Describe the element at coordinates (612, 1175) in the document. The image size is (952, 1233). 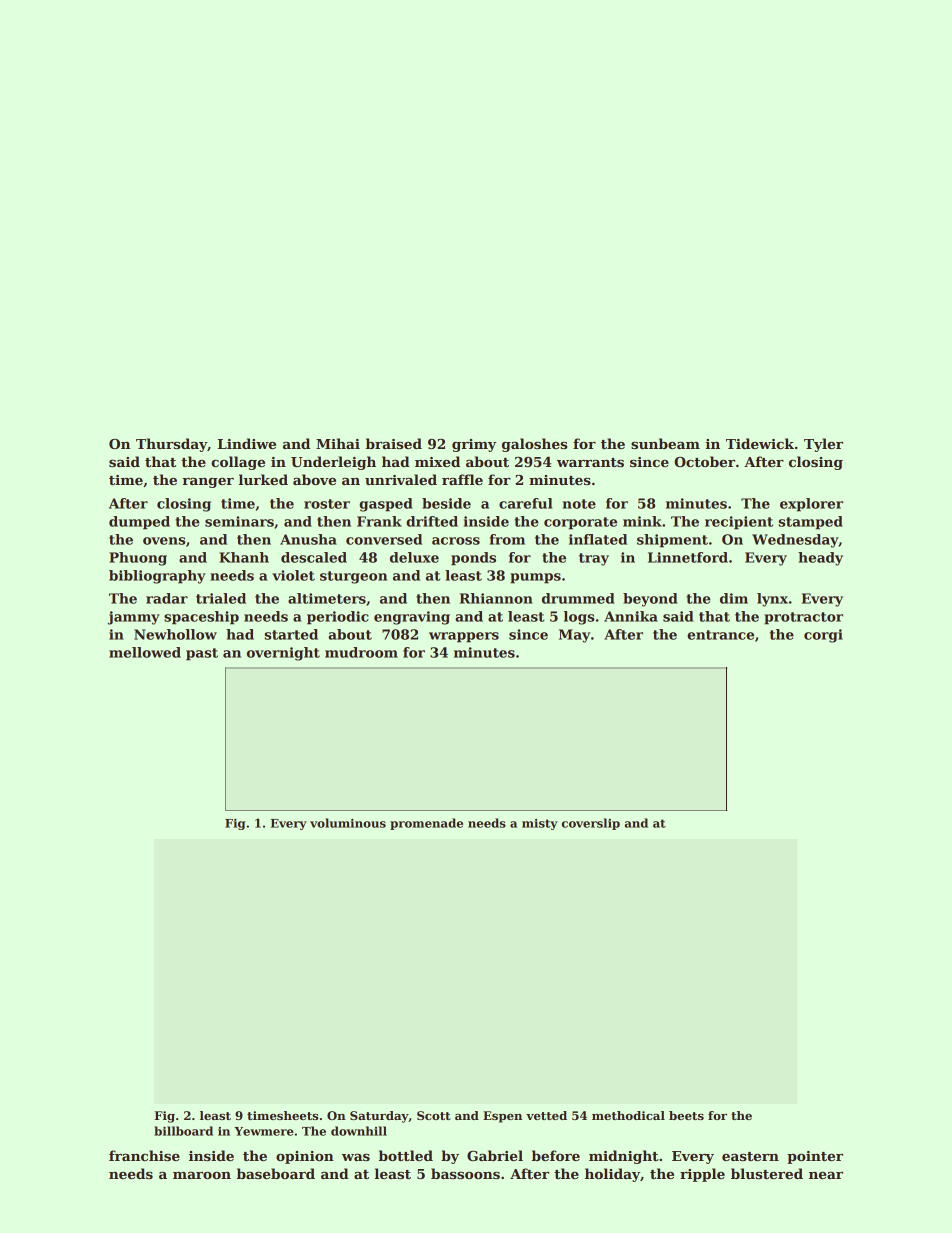
I see `holiday` at that location.
